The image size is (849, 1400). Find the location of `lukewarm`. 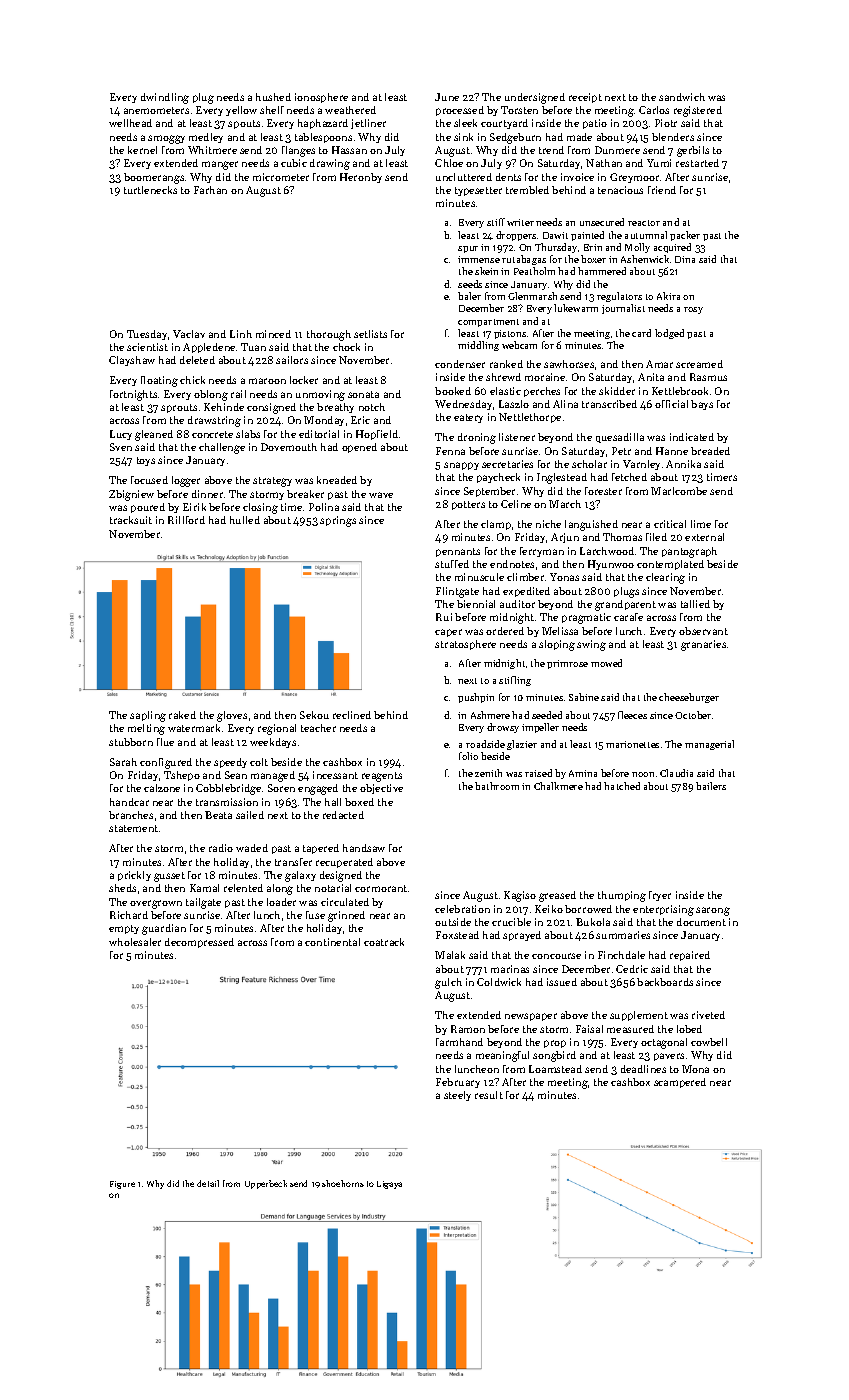

lukewarm is located at coordinates (576, 308).
